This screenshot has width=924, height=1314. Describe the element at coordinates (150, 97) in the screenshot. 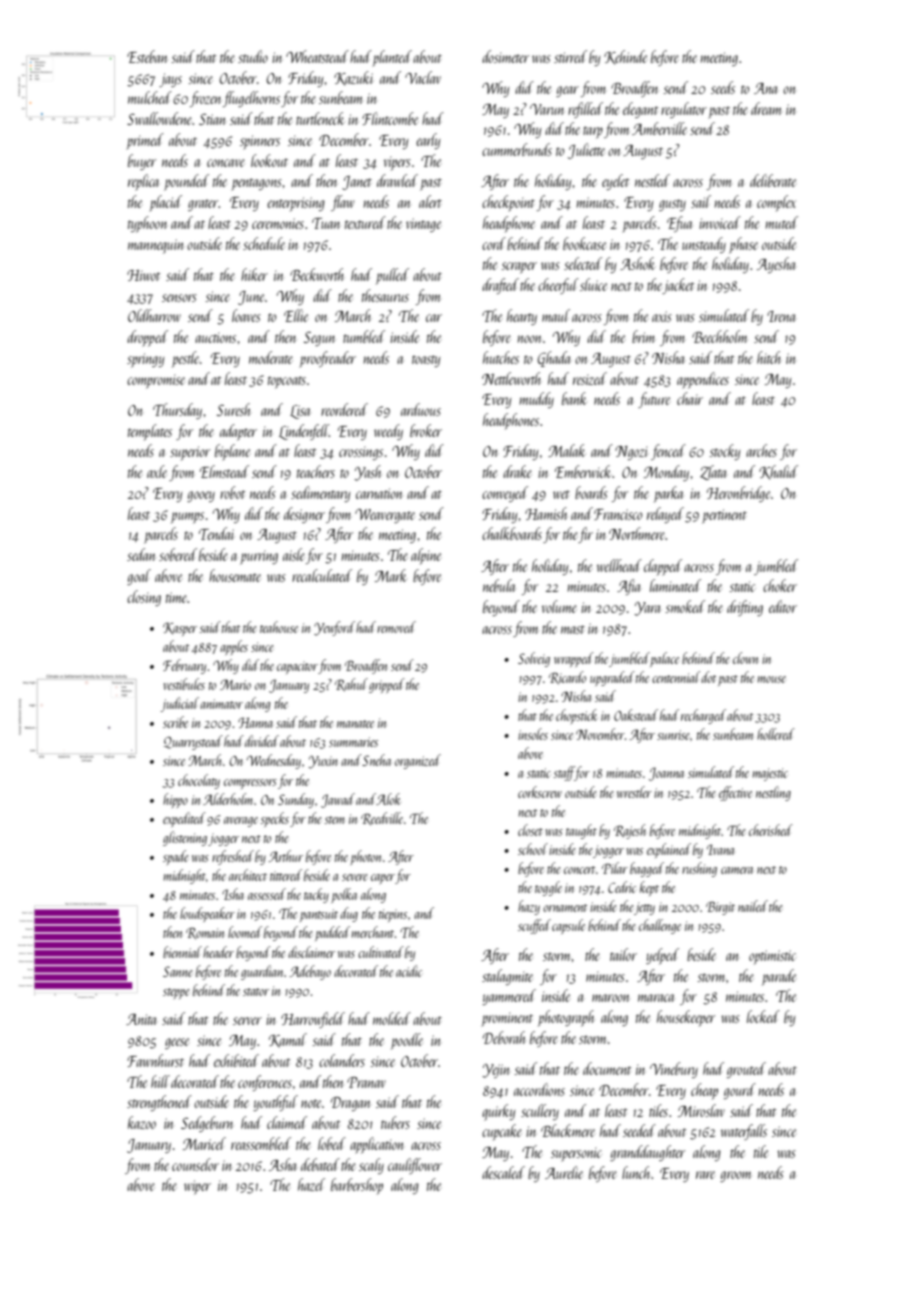

I see `mulched` at that location.
